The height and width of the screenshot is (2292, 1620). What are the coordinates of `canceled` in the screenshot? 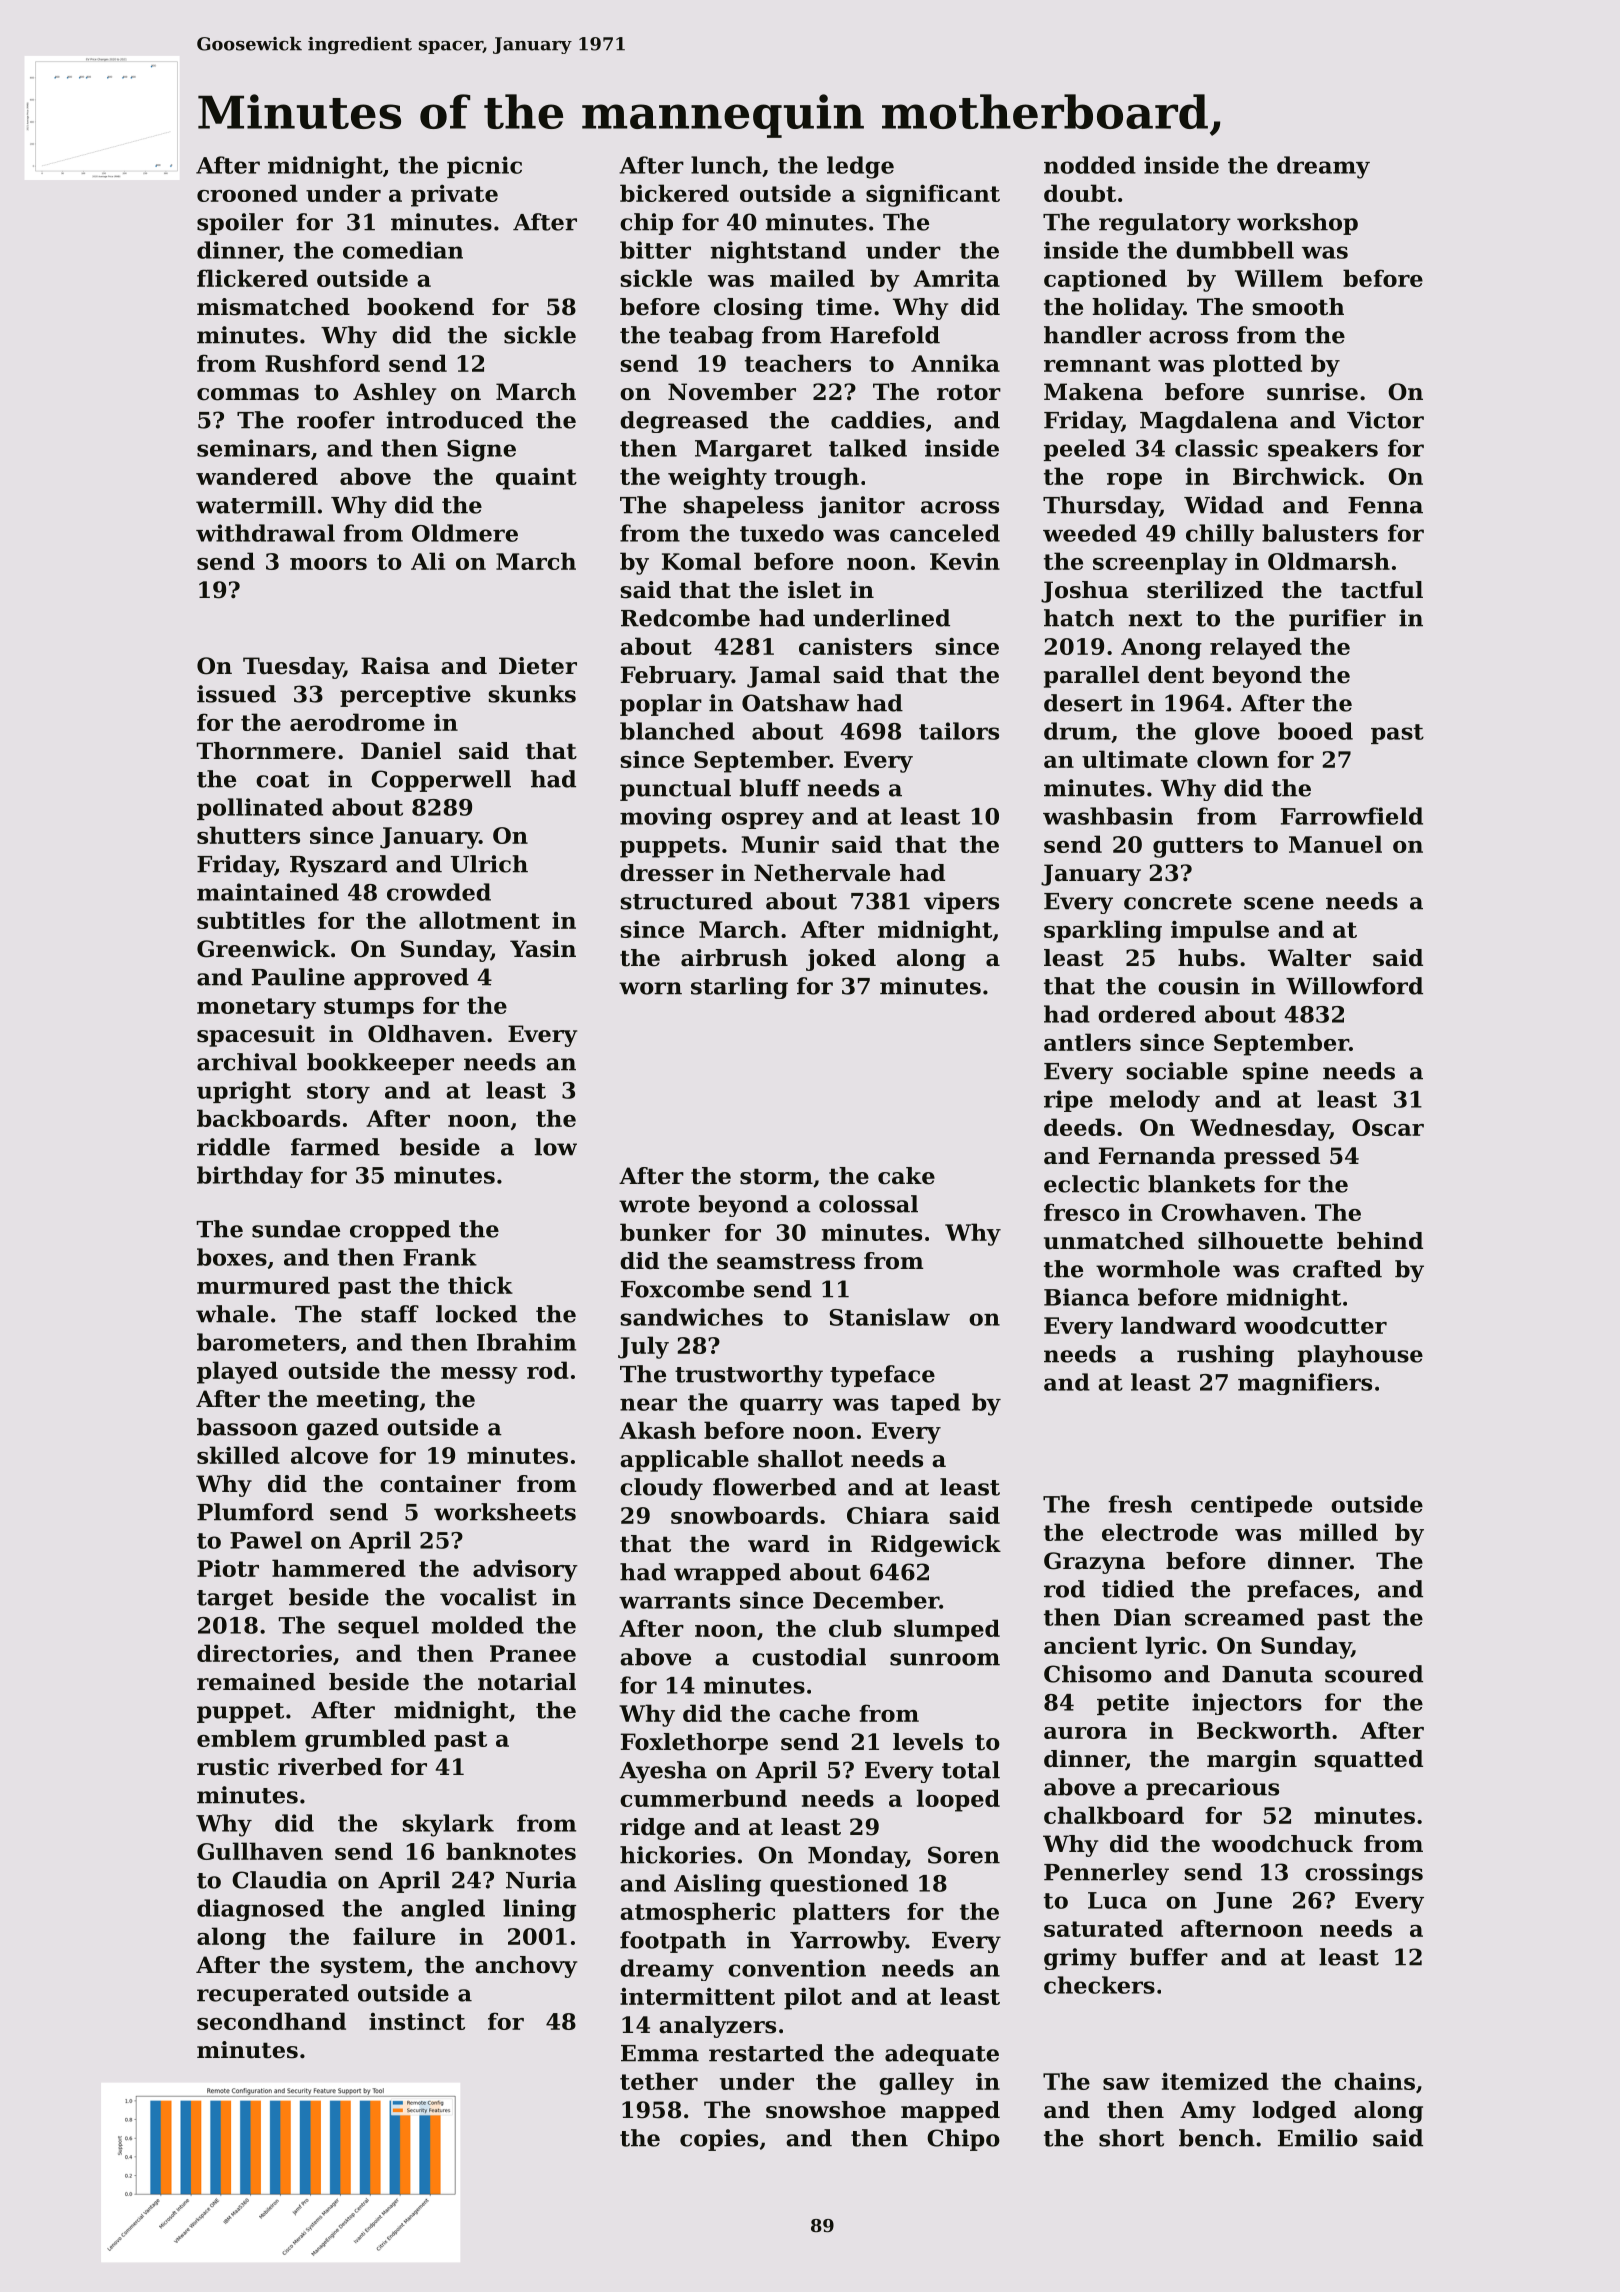 It's located at (945, 533).
